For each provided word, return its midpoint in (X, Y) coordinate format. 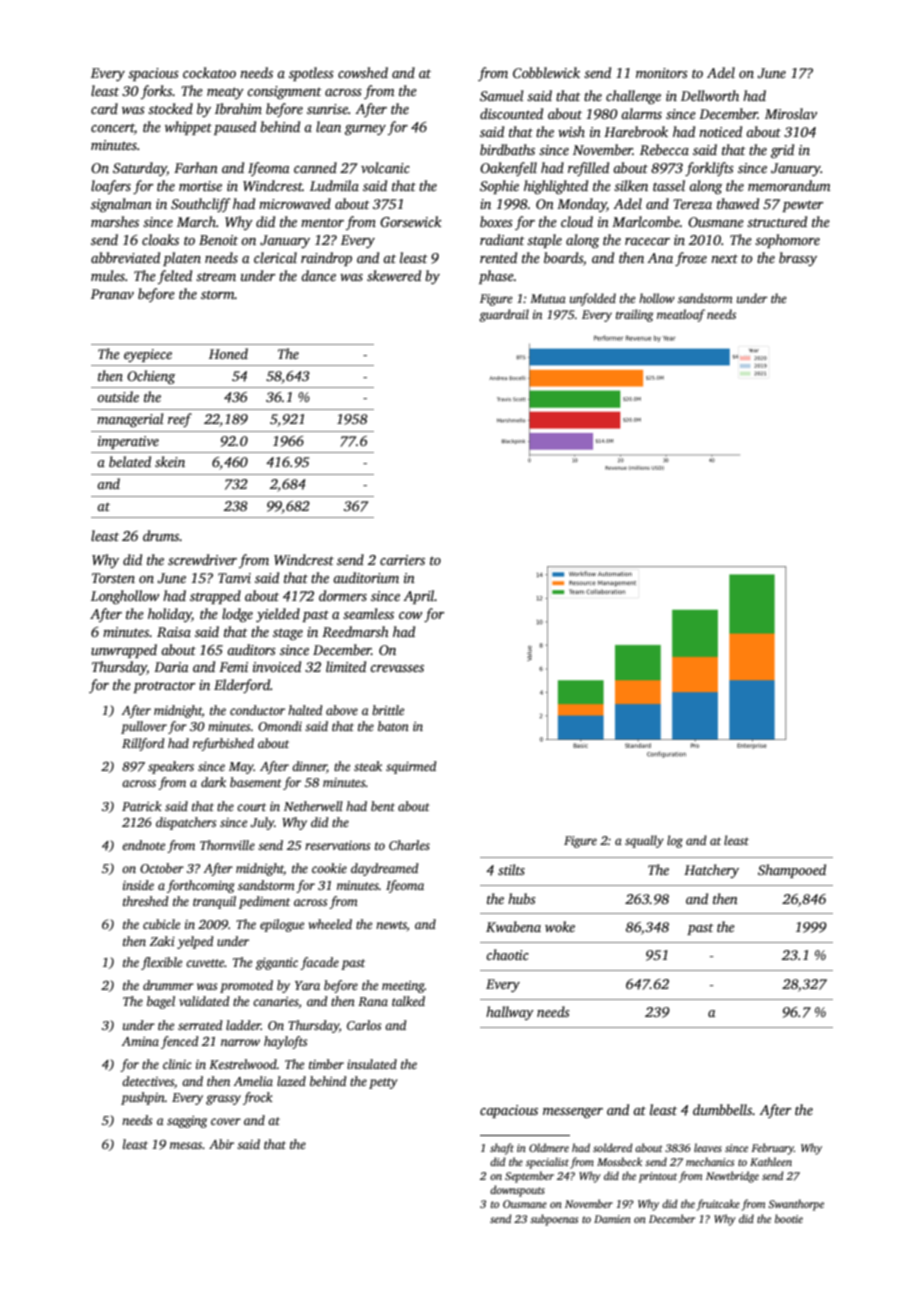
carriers (402, 560)
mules (108, 275)
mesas (186, 1145)
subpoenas (554, 1220)
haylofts (285, 1042)
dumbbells (722, 1109)
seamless (368, 613)
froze (691, 259)
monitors (662, 73)
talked (408, 1001)
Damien (612, 1219)
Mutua (548, 298)
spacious (153, 74)
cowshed (363, 72)
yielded (278, 615)
